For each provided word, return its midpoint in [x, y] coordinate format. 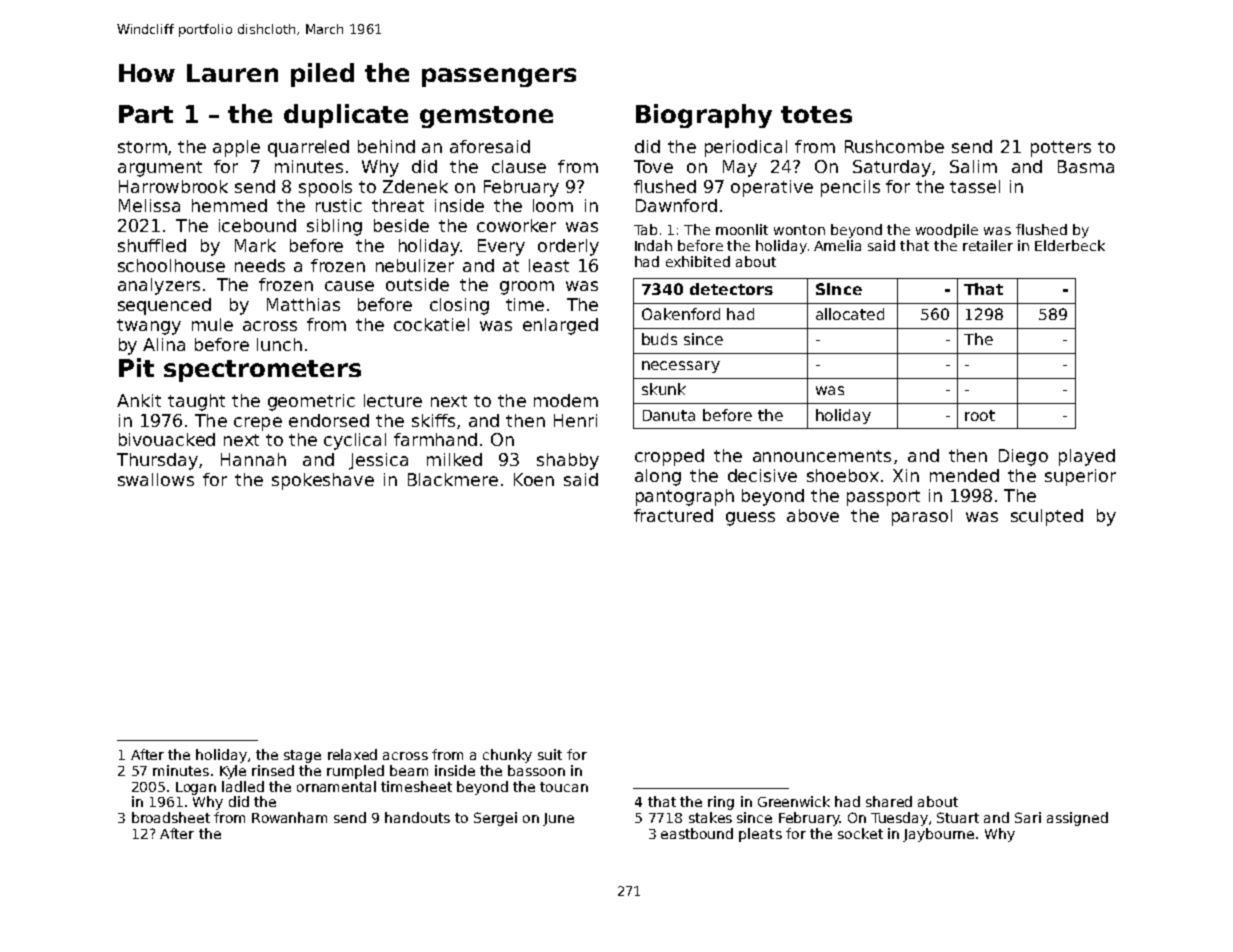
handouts [417, 817]
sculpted [1047, 517]
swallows [156, 479]
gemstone [486, 117]
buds [659, 339]
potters [1061, 149]
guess [750, 519]
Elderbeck [1070, 245]
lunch [279, 344]
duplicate [346, 116]
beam [409, 770]
